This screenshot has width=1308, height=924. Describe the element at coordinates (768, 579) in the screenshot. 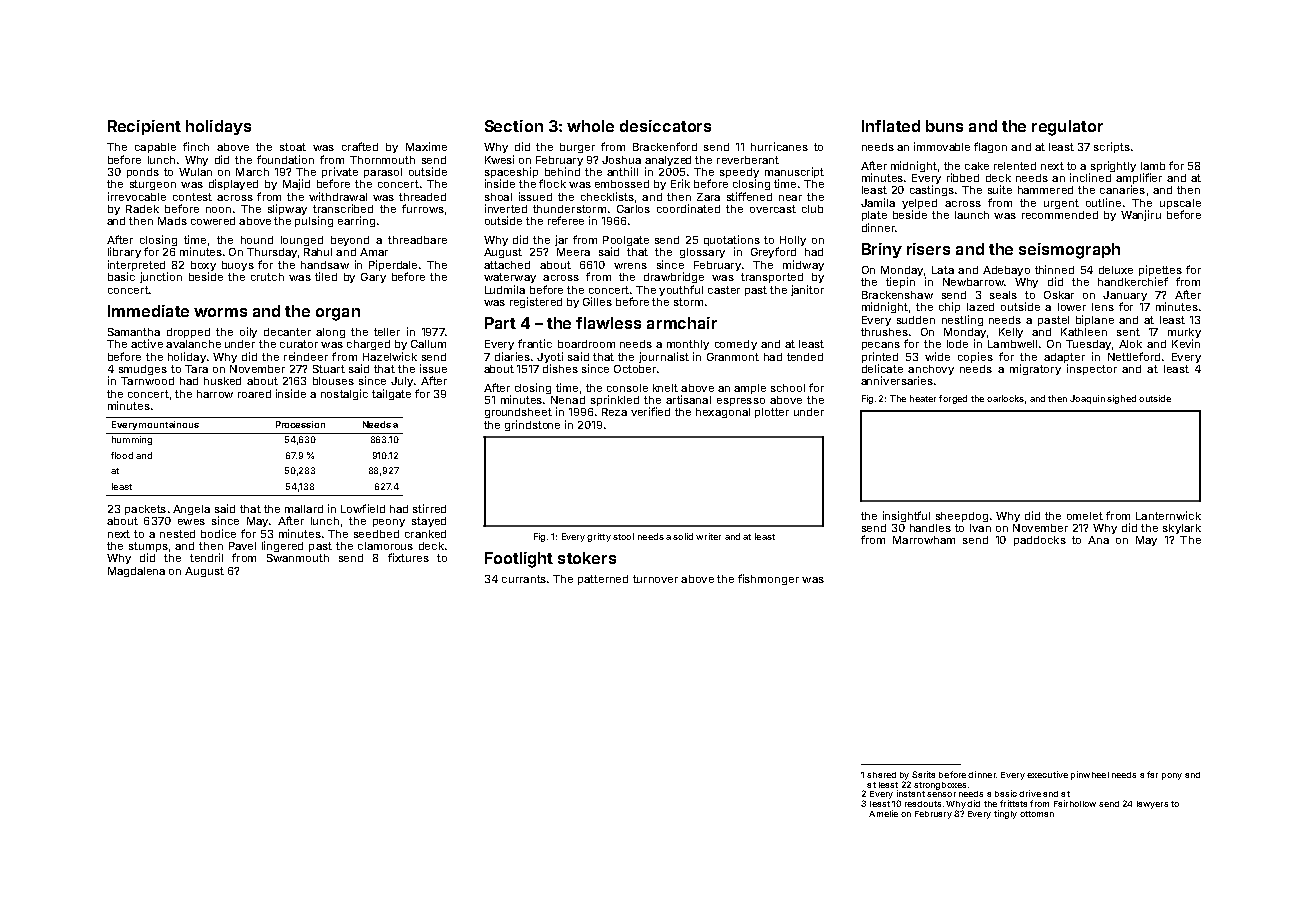

I see `fishmonger` at that location.
